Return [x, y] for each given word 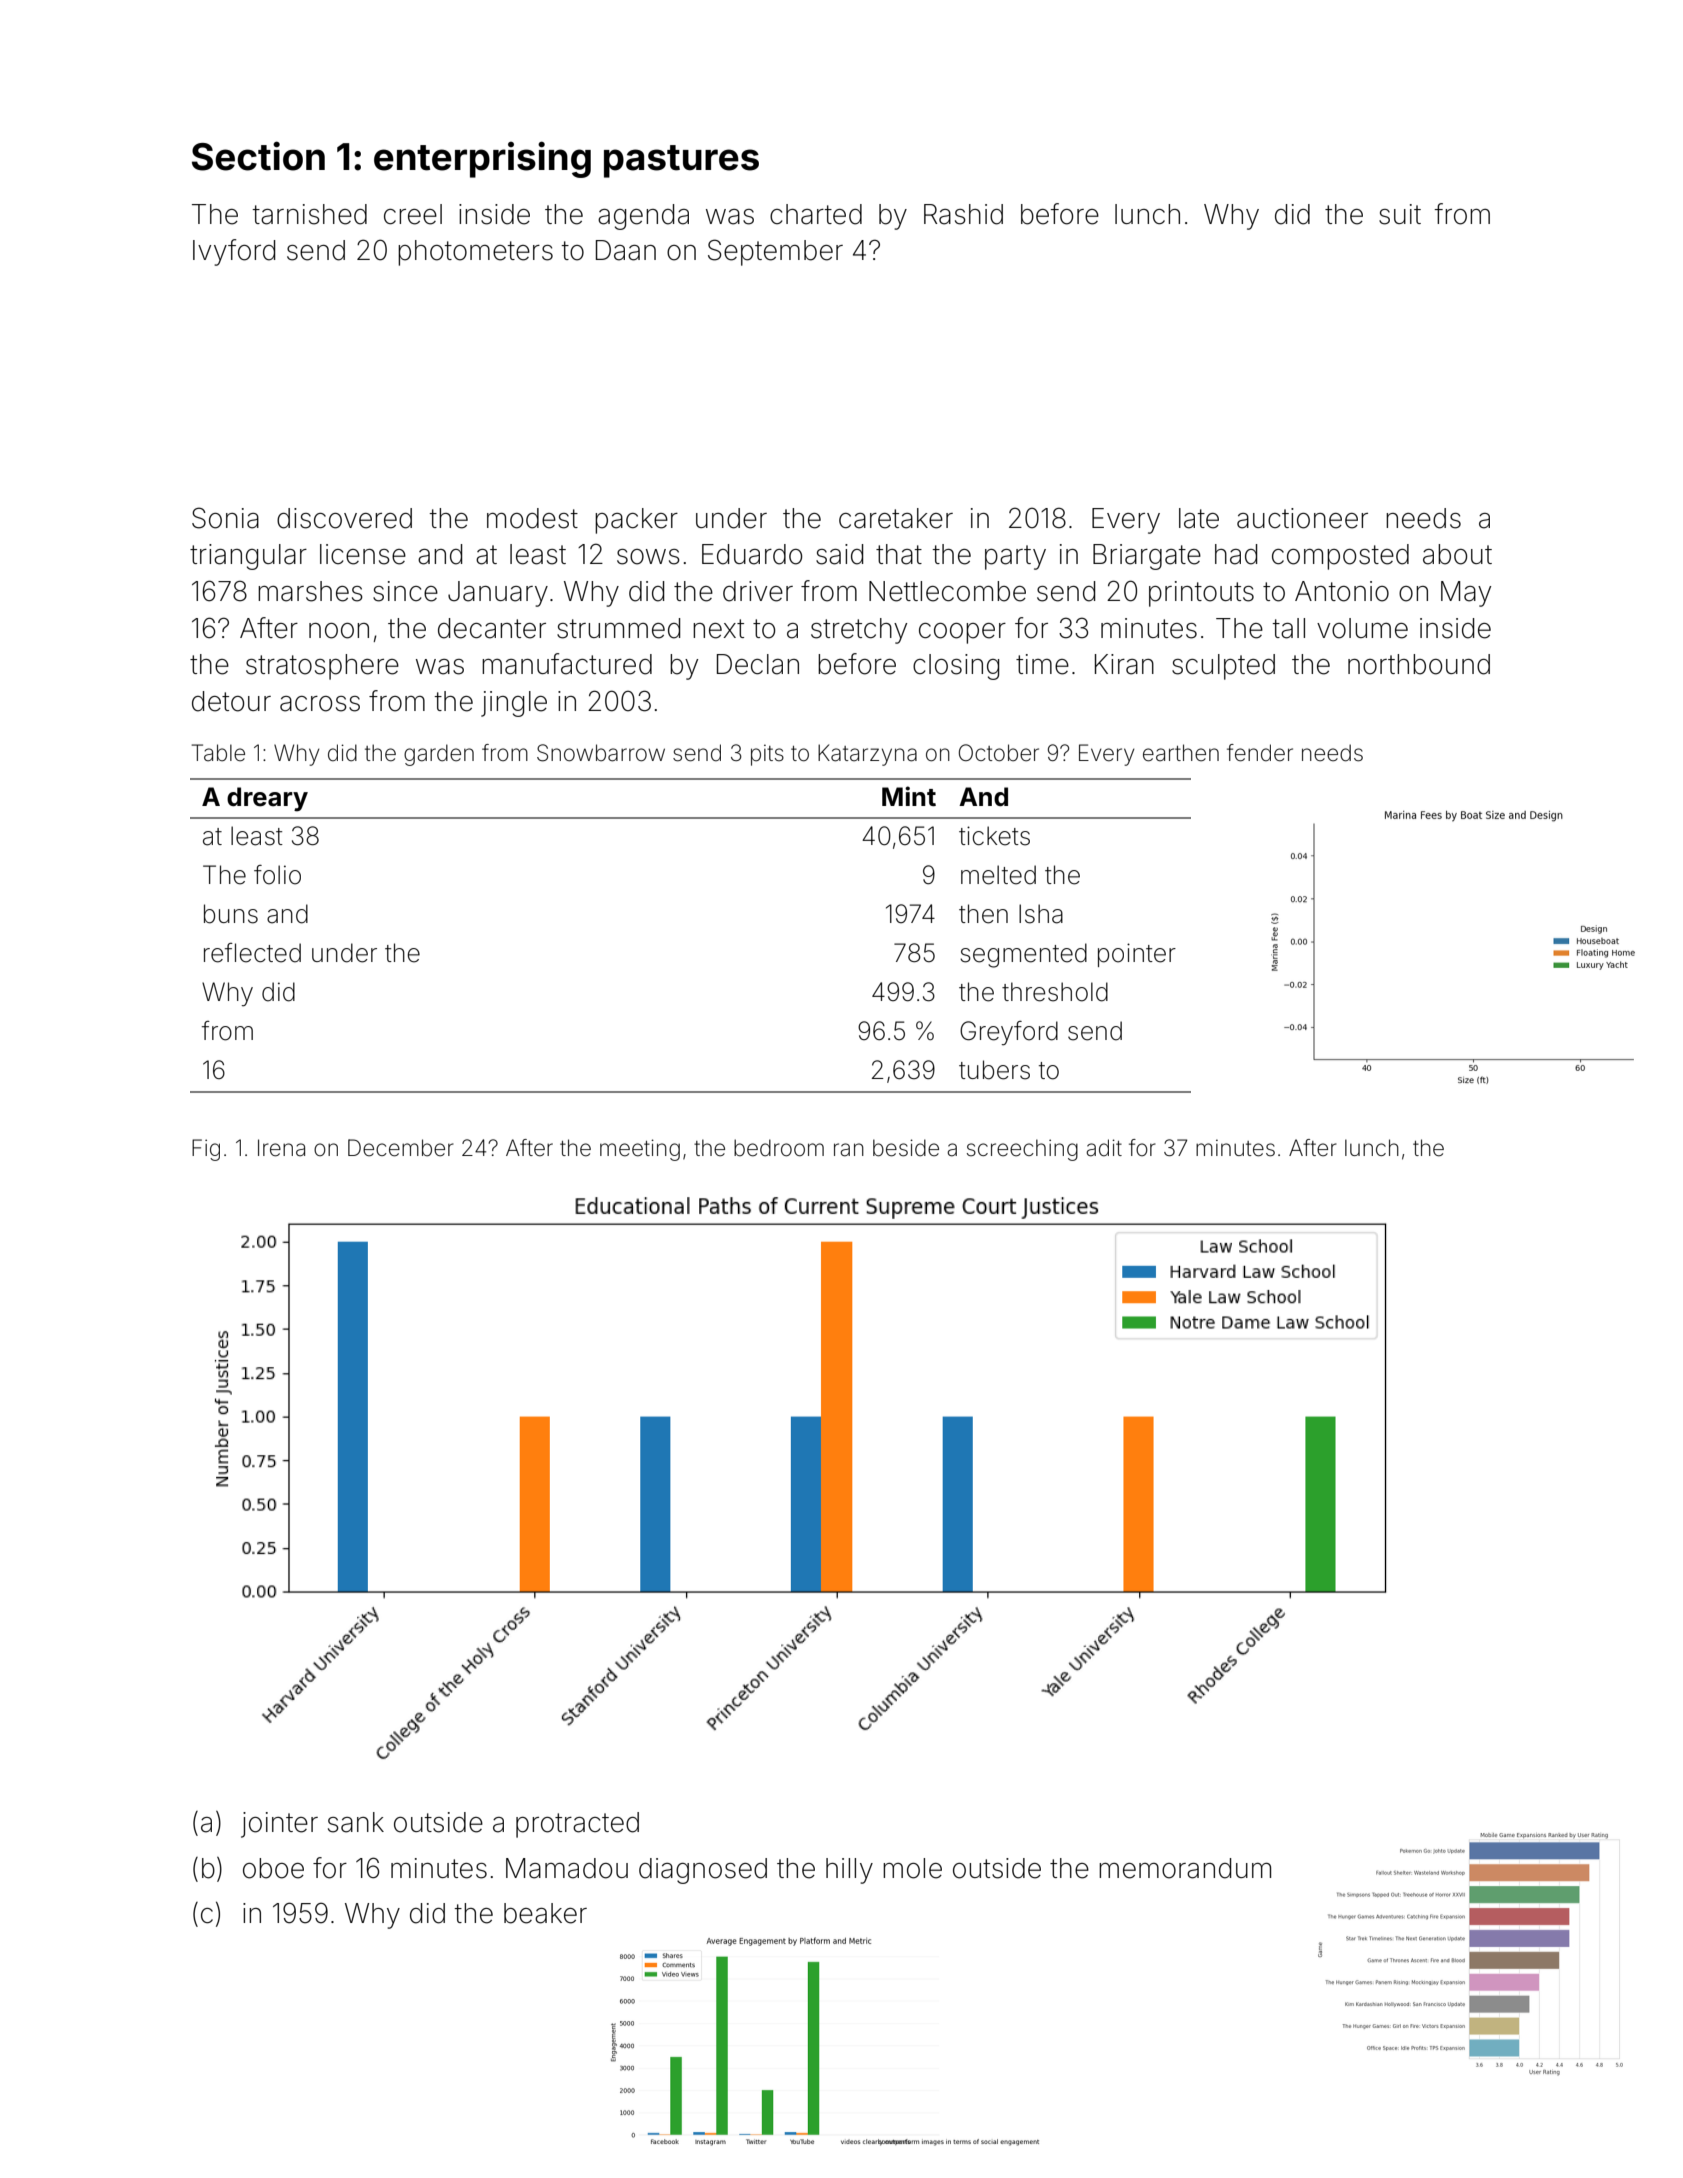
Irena [281, 1148]
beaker [545, 1913]
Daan [626, 250]
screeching [1022, 1150]
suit [1400, 214]
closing [956, 667]
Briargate [1147, 557]
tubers [994, 1070]
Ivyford [234, 252]
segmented [1023, 955]
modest [532, 518]
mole [912, 1868]
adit [1104, 1148]
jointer [279, 1825]
